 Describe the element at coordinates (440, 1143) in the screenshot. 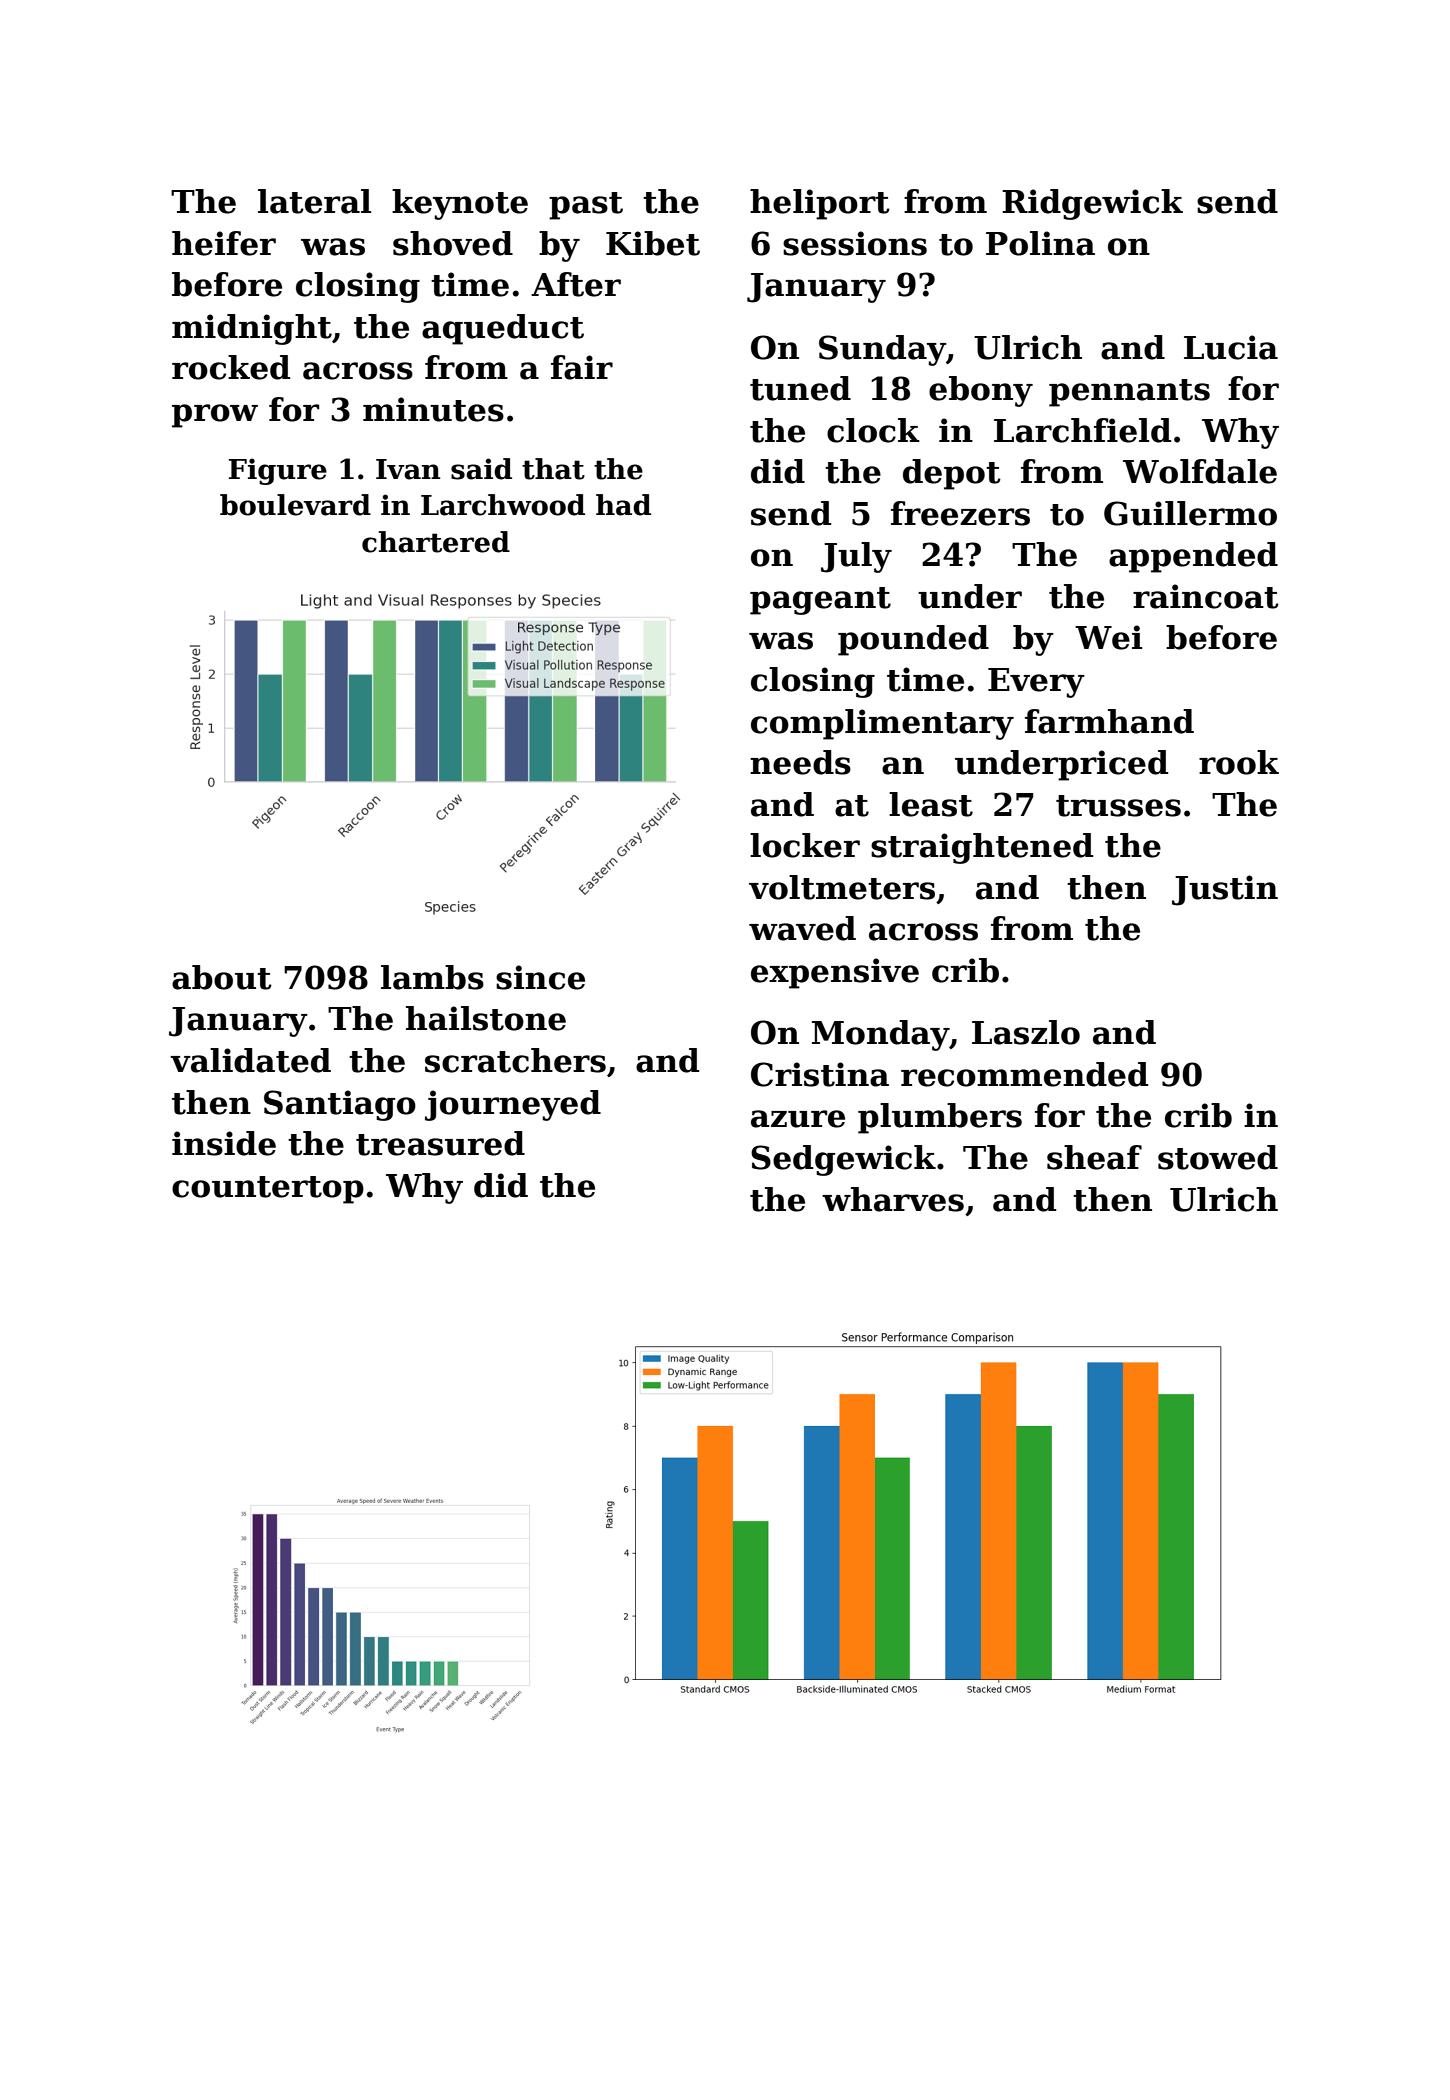

I see `treasured` at that location.
